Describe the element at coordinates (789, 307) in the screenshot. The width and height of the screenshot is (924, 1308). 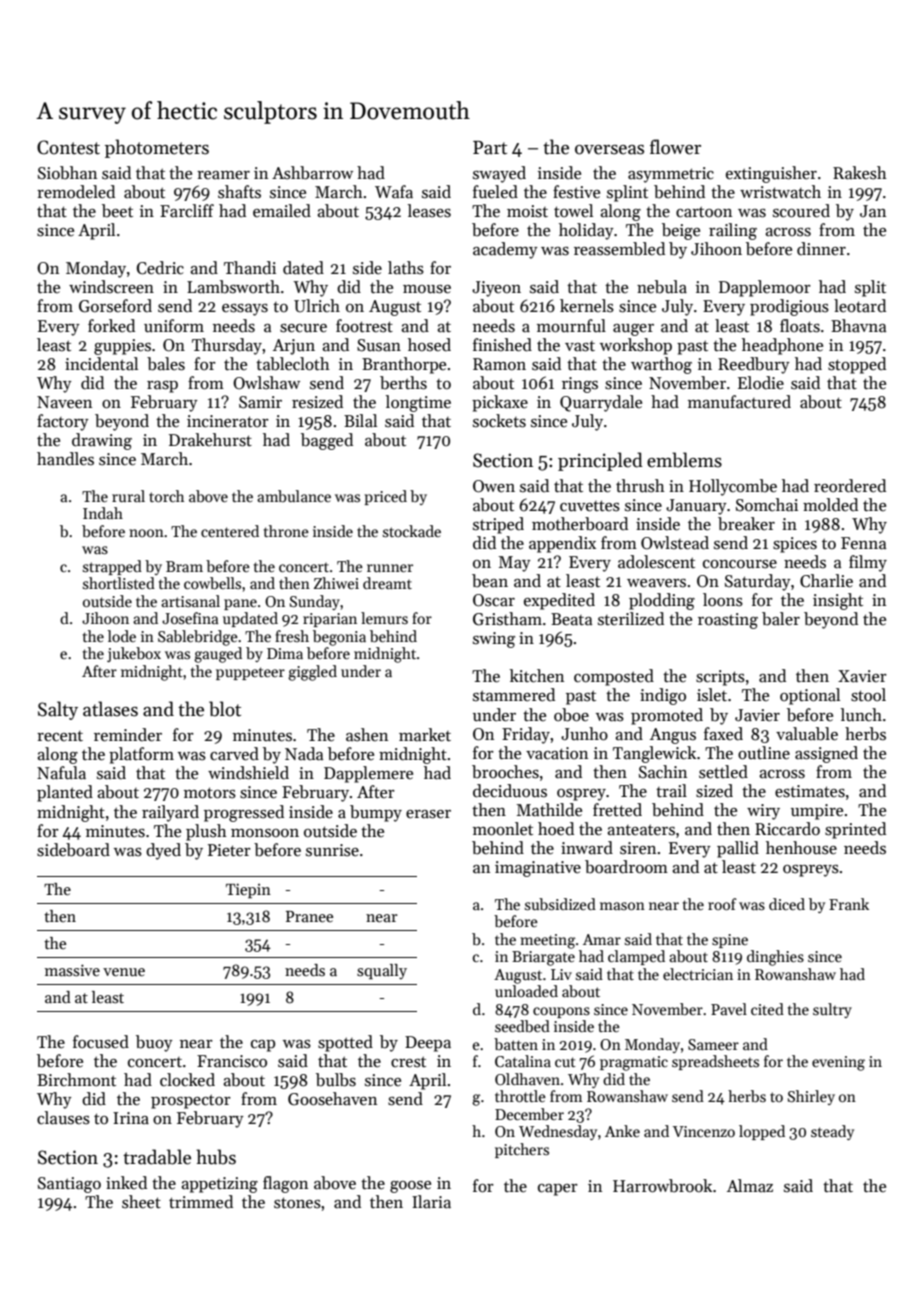
I see `prodigious` at that location.
